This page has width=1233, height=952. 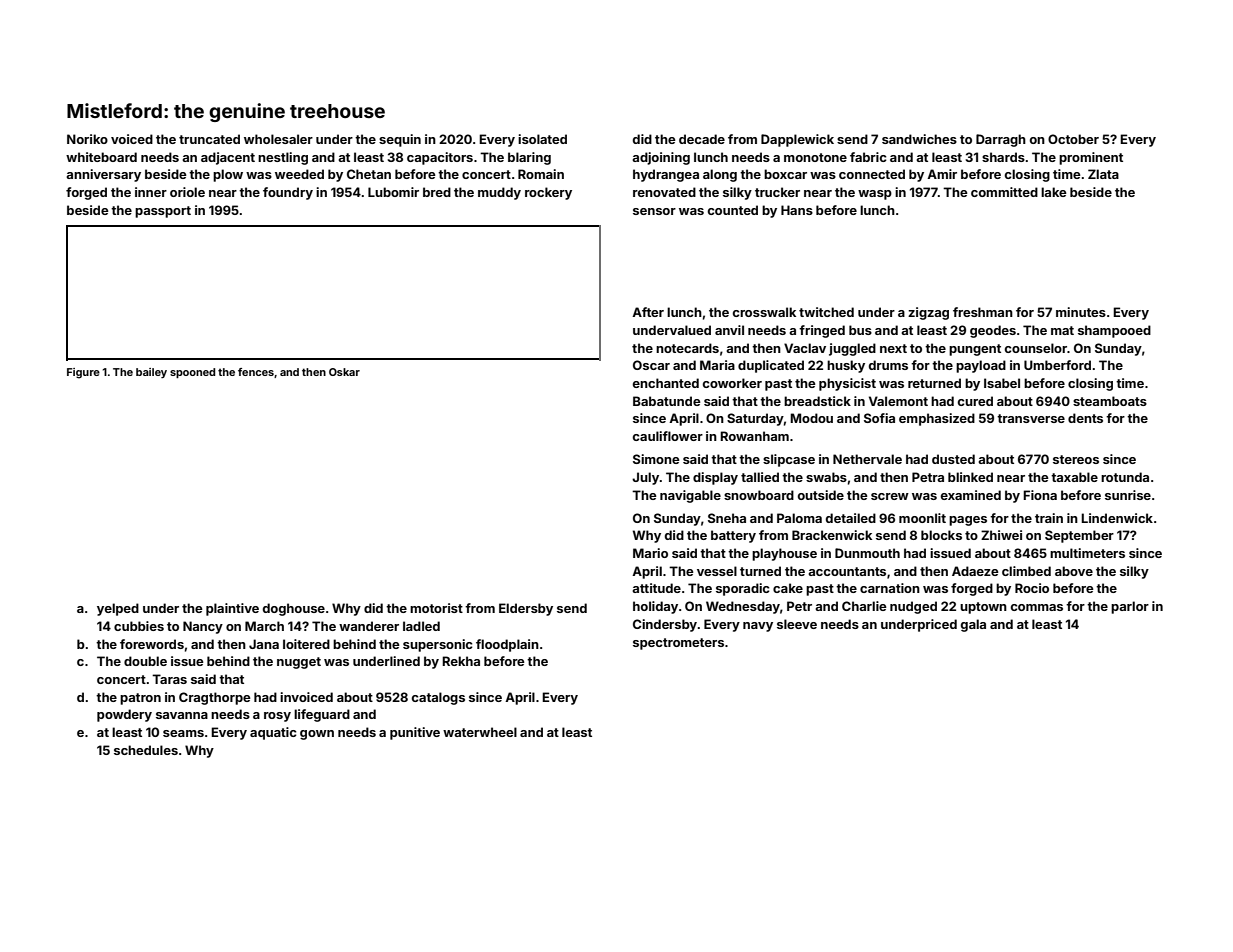 What do you see at coordinates (1037, 607) in the page?
I see `commas` at bounding box center [1037, 607].
